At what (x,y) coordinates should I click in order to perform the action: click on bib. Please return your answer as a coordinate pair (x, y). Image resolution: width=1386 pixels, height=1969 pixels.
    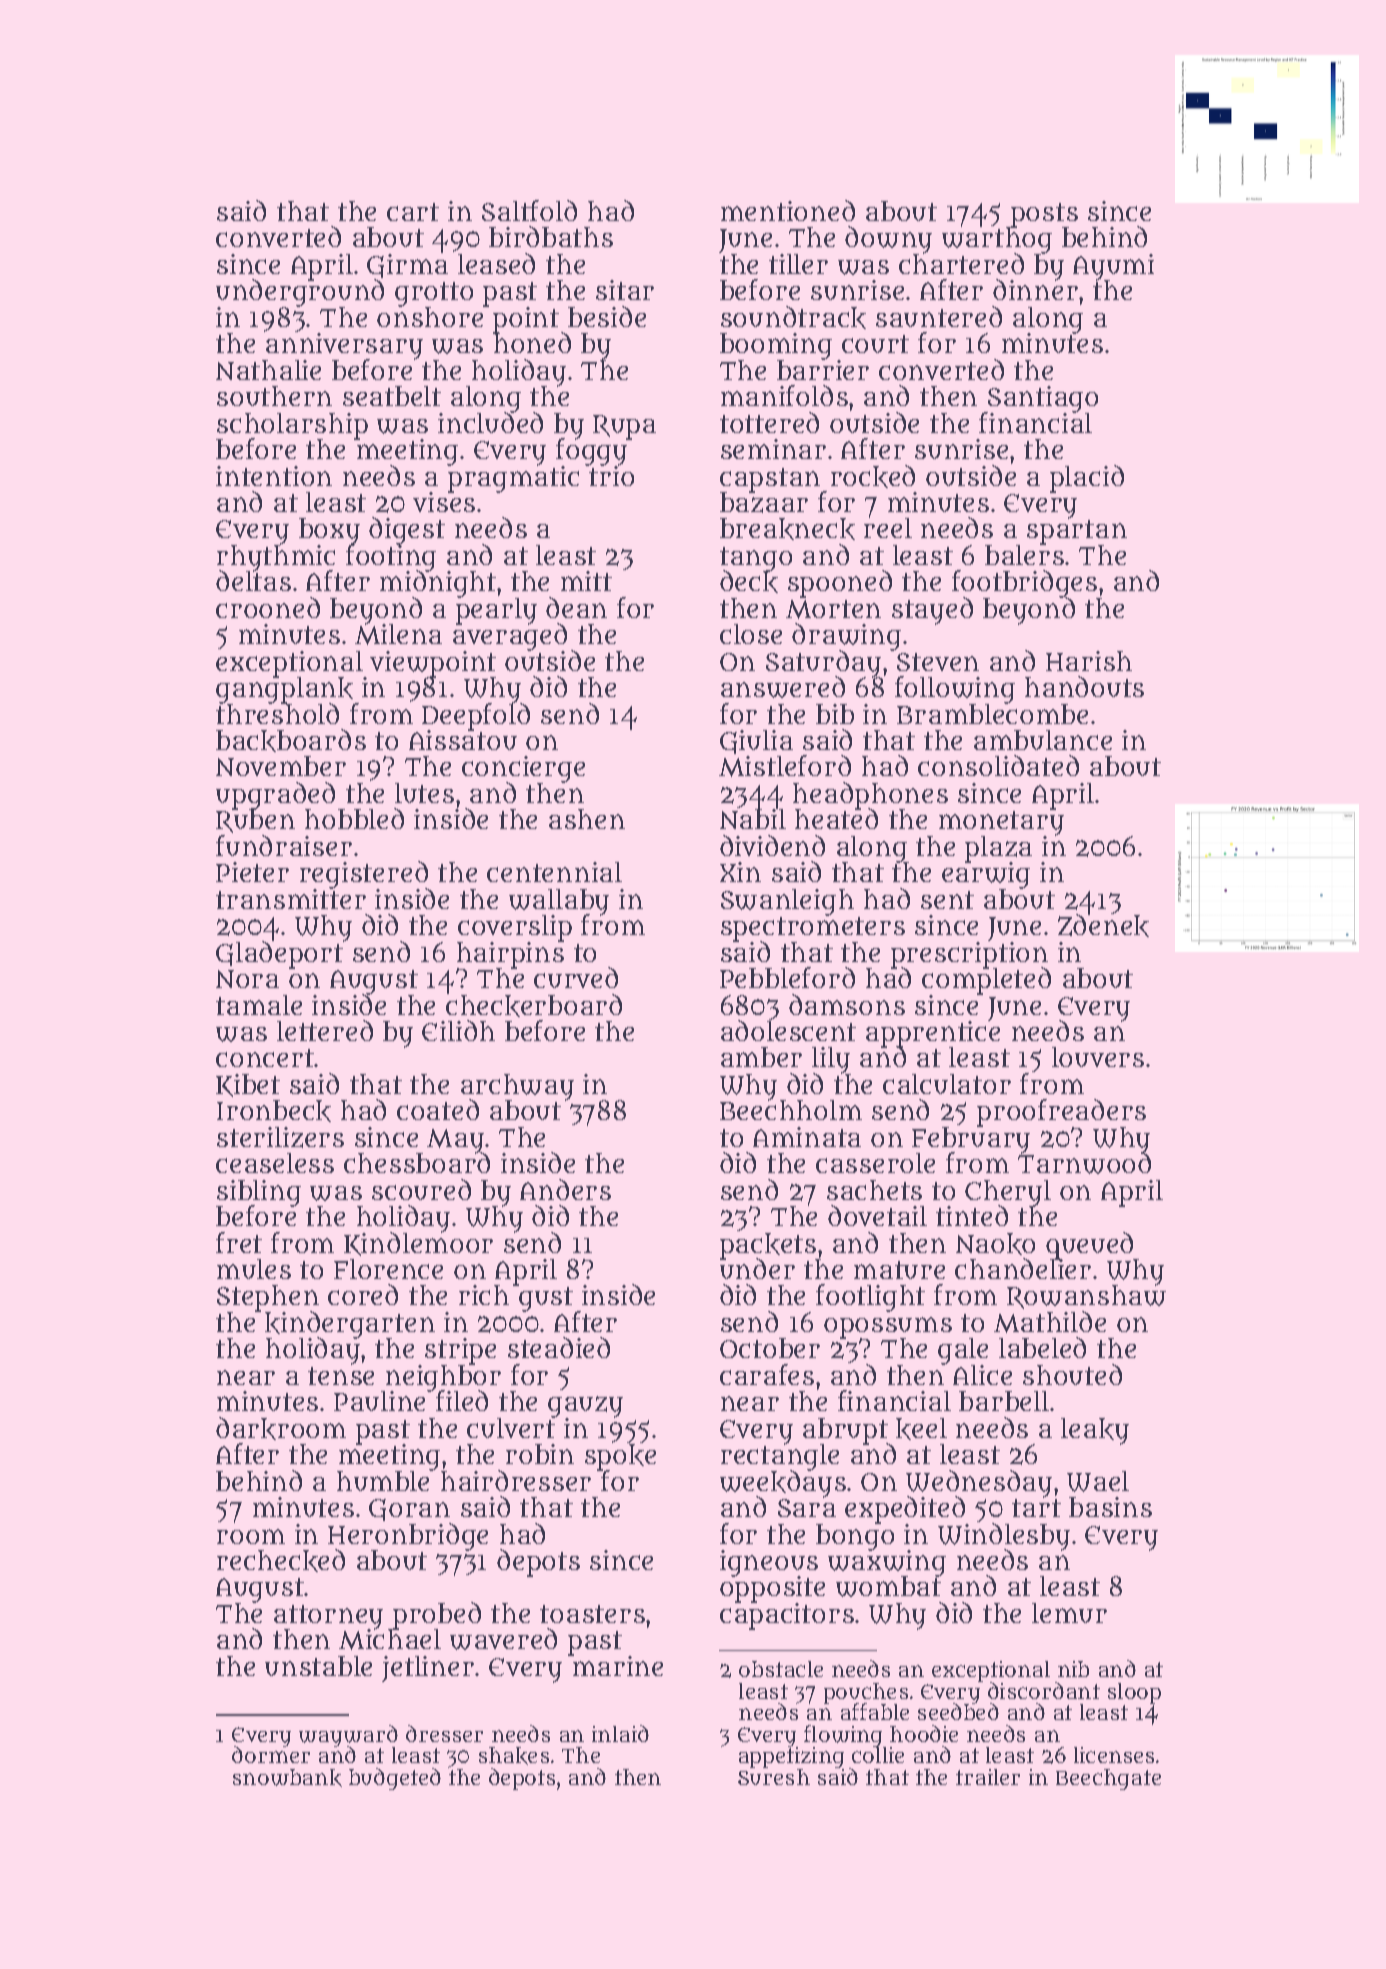
    Looking at the image, I should click on (835, 714).
